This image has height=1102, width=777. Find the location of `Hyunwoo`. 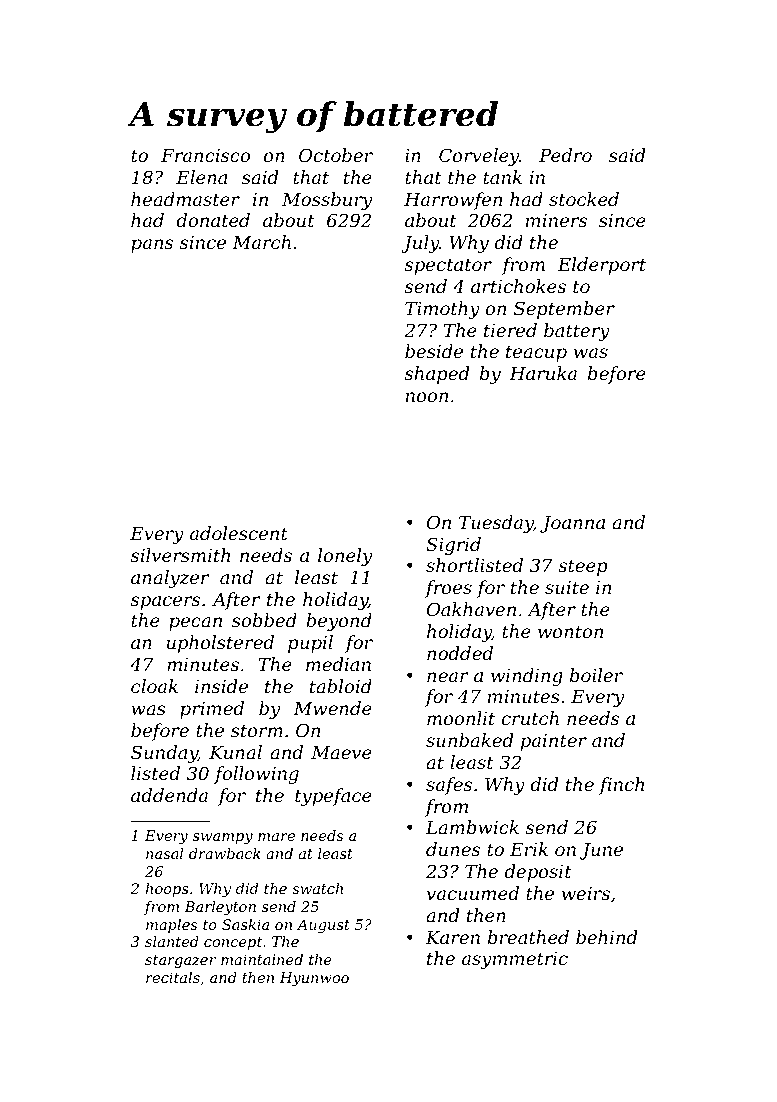

Hyunwoo is located at coordinates (314, 979).
